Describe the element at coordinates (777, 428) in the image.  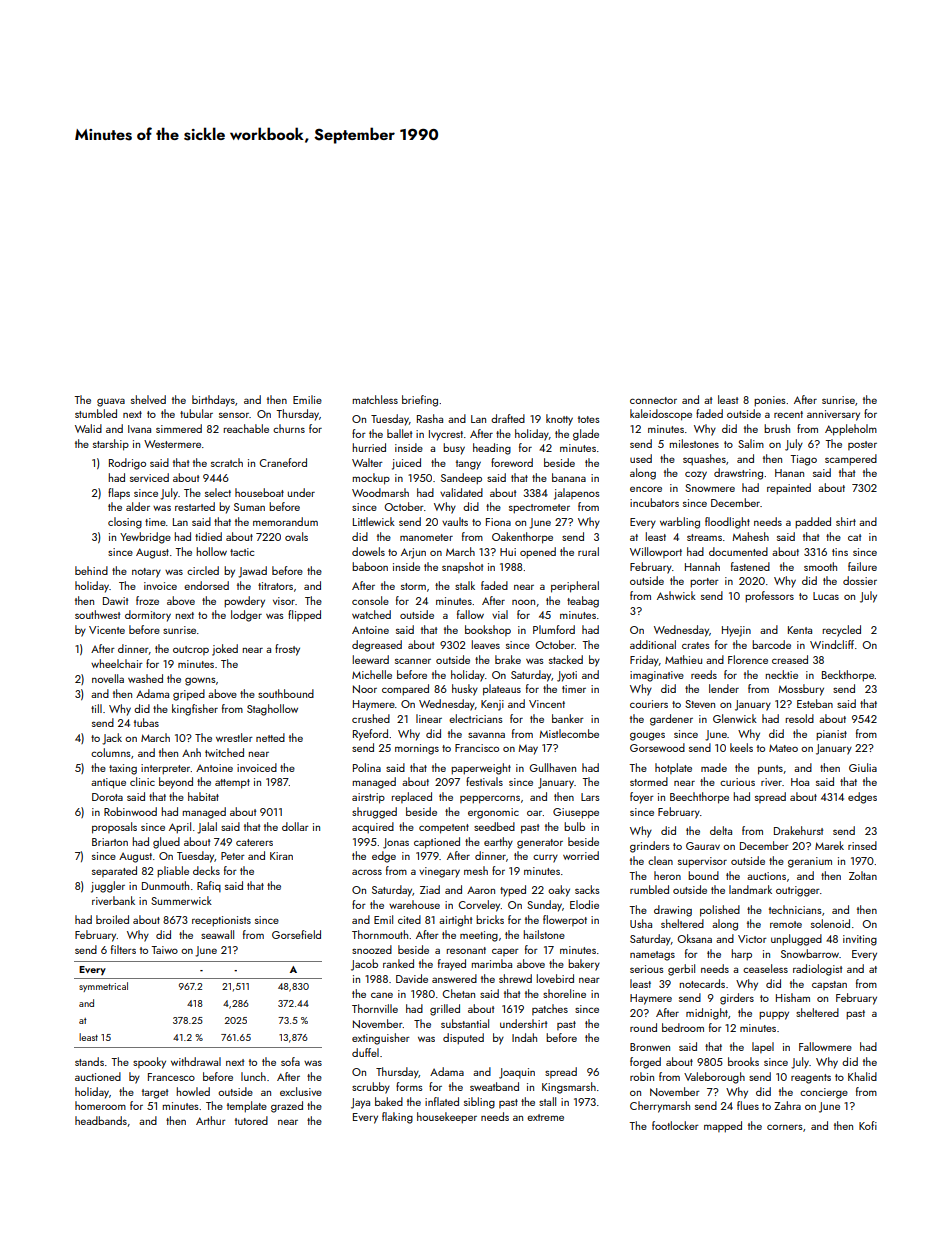
I see `brush` at that location.
